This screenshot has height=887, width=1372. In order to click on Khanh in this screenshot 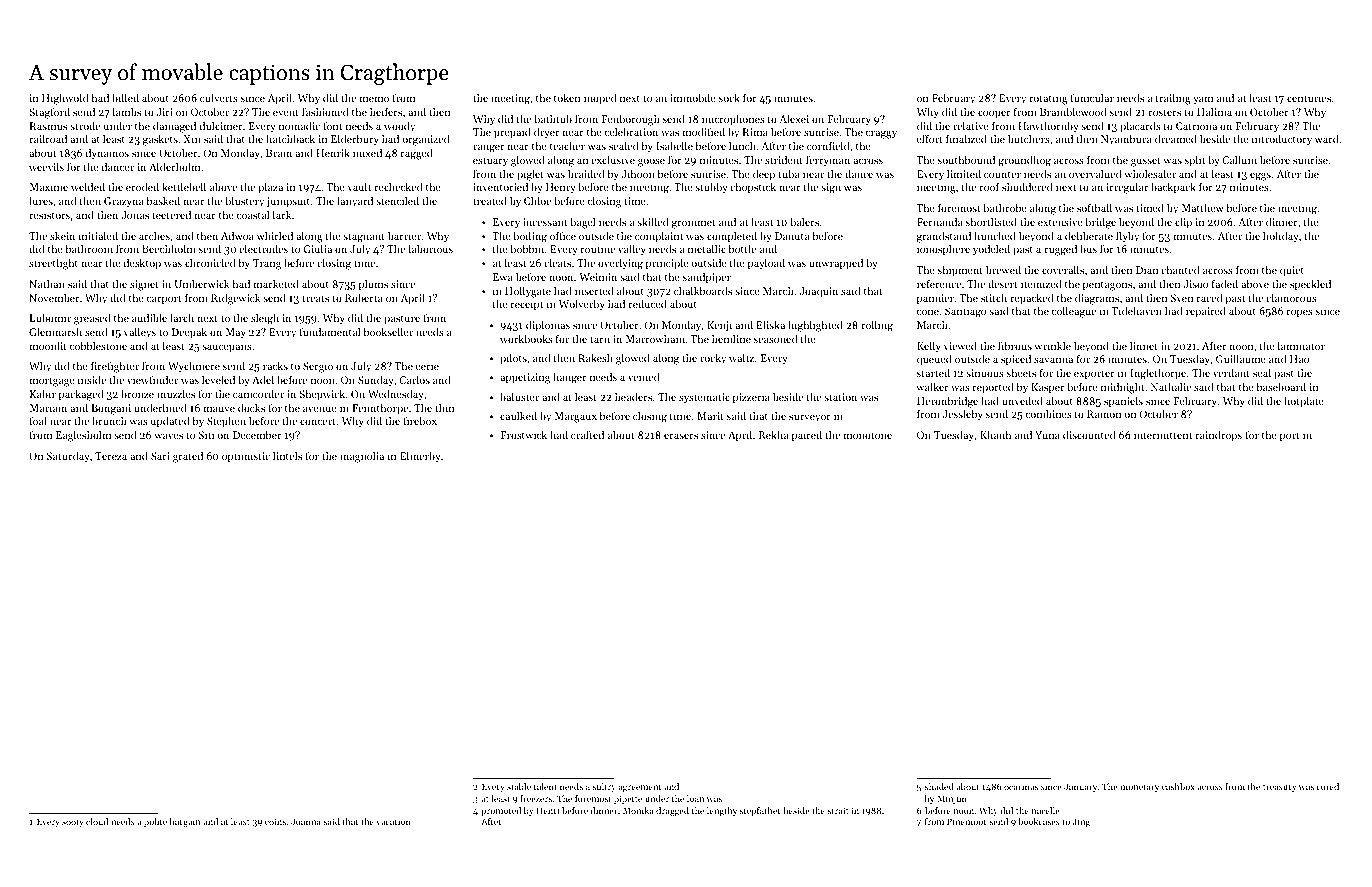, I will do `click(995, 434)`.
